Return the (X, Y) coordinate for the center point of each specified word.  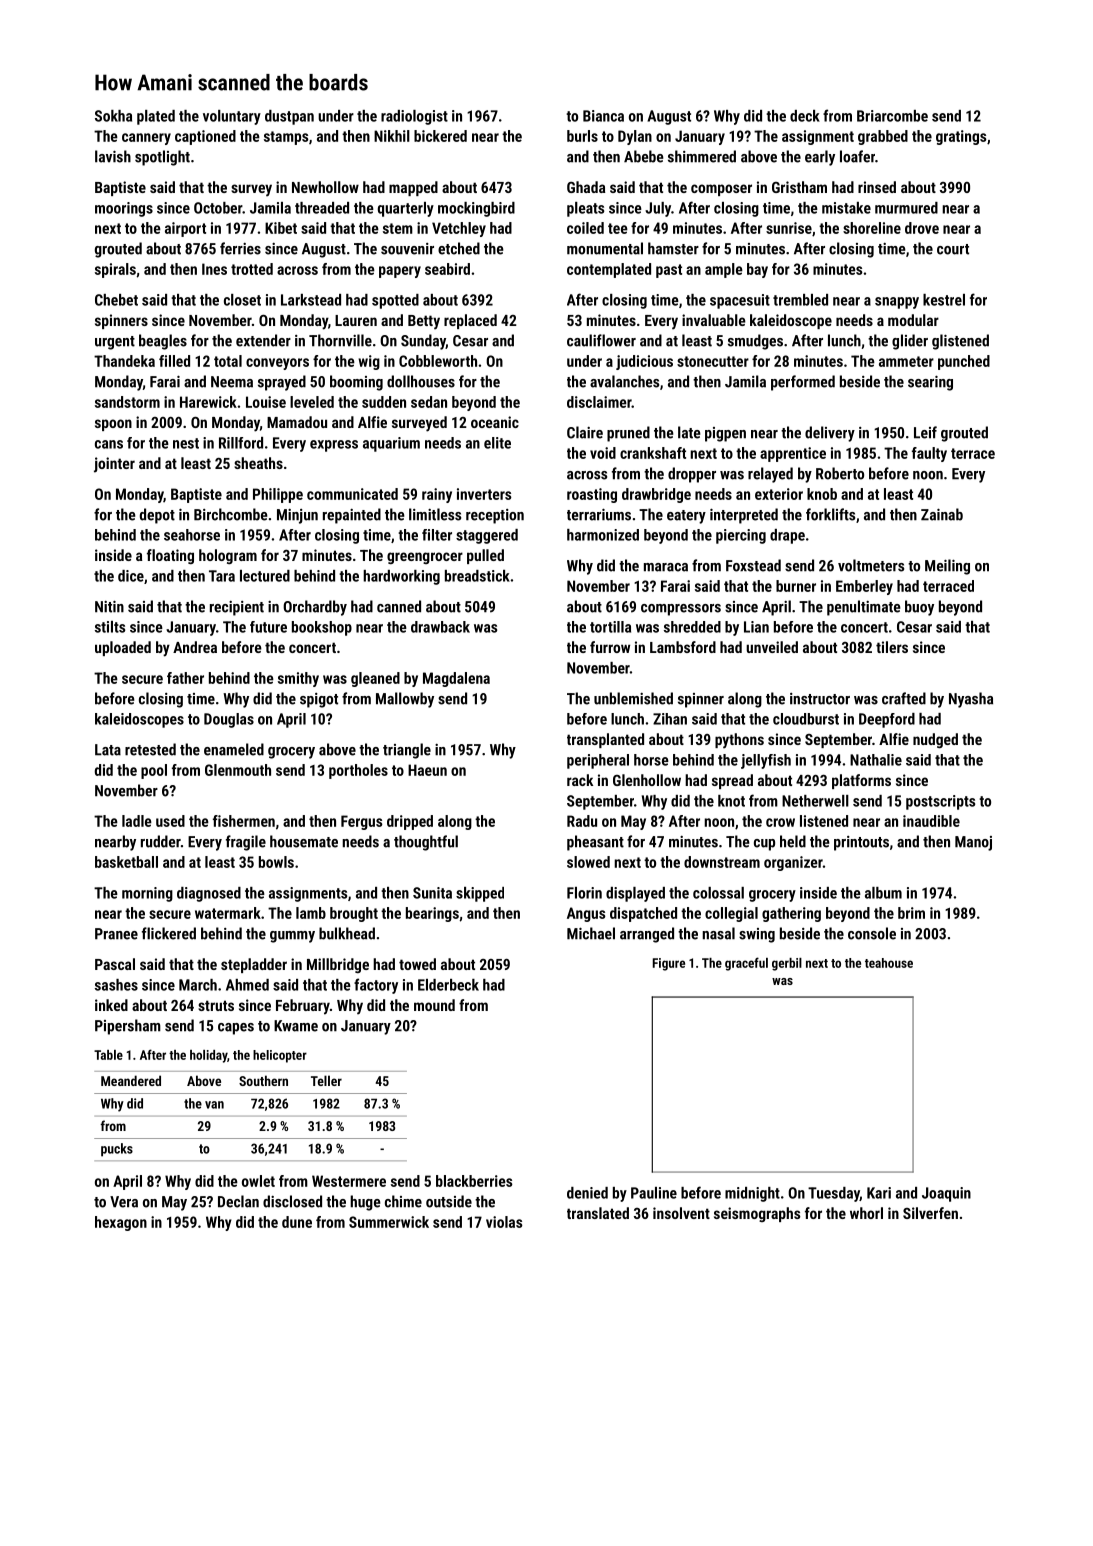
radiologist (414, 117)
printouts (861, 843)
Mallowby (405, 700)
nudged (935, 740)
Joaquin (946, 1194)
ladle (137, 821)
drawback (440, 627)
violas (504, 1222)
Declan (238, 1201)
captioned (205, 137)
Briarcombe (892, 116)
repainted (352, 516)
